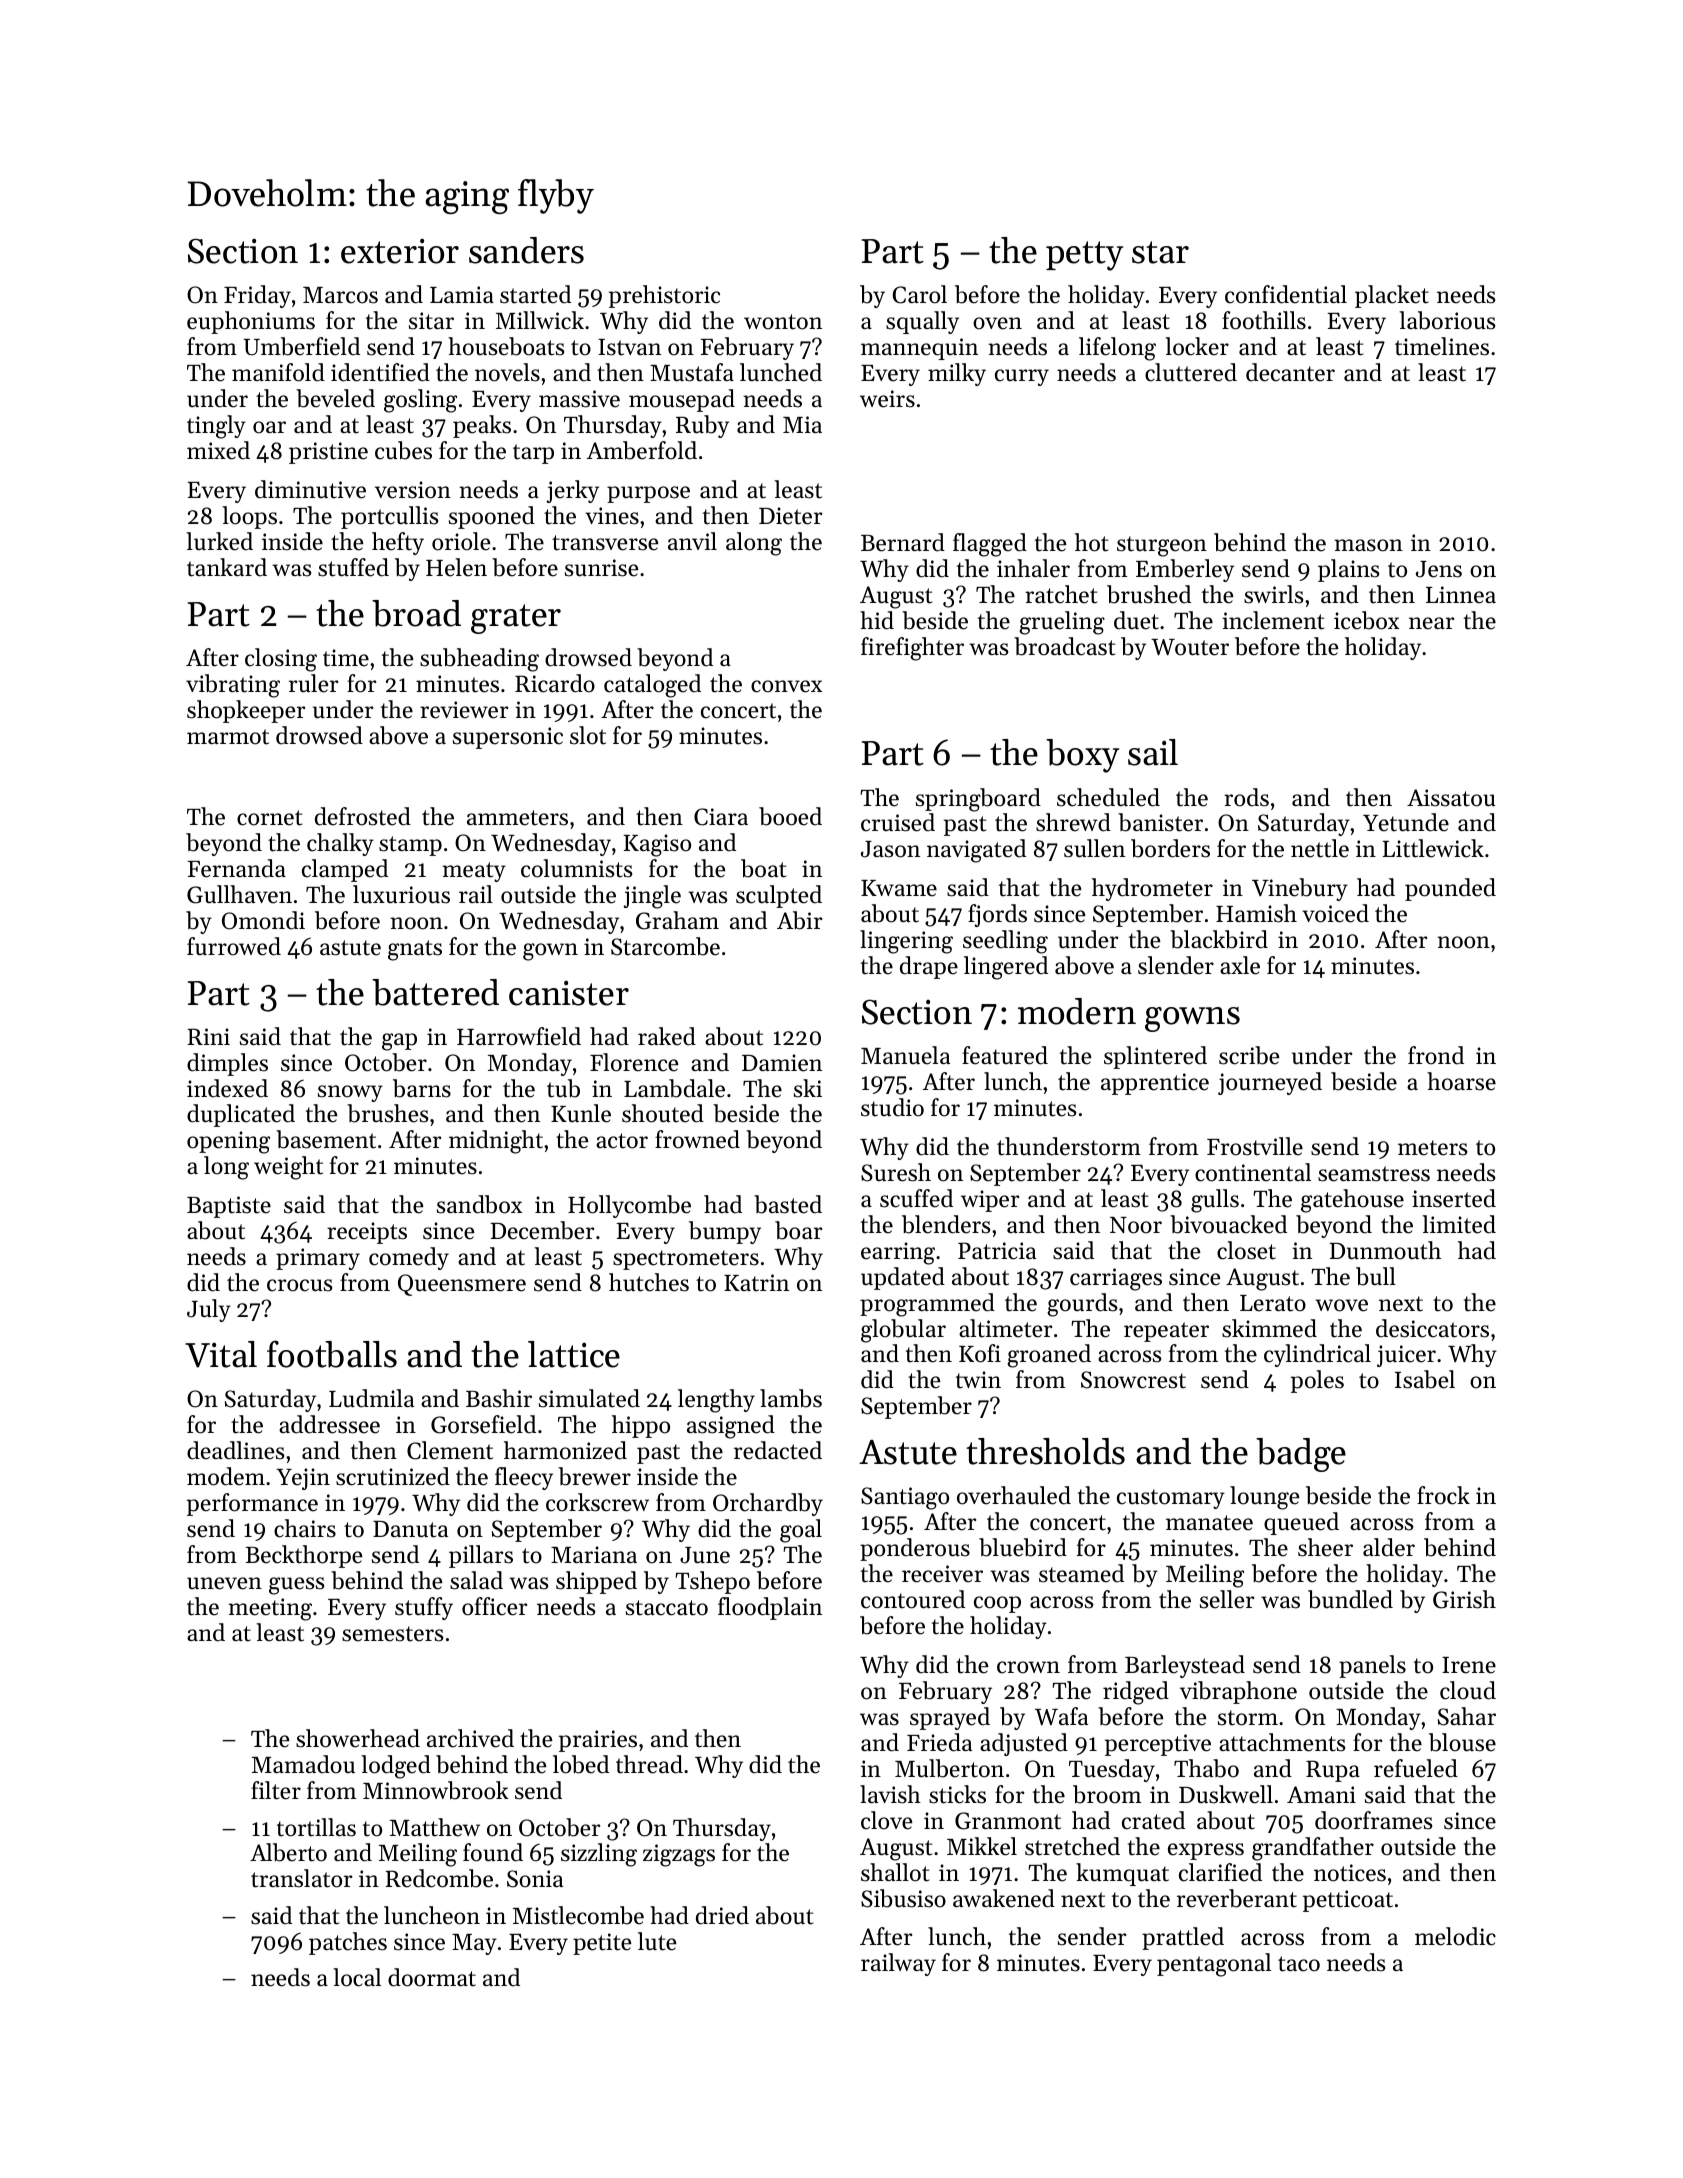 The image size is (1683, 2178). Describe the element at coordinates (332, 1354) in the screenshot. I see `footballs` at that location.
